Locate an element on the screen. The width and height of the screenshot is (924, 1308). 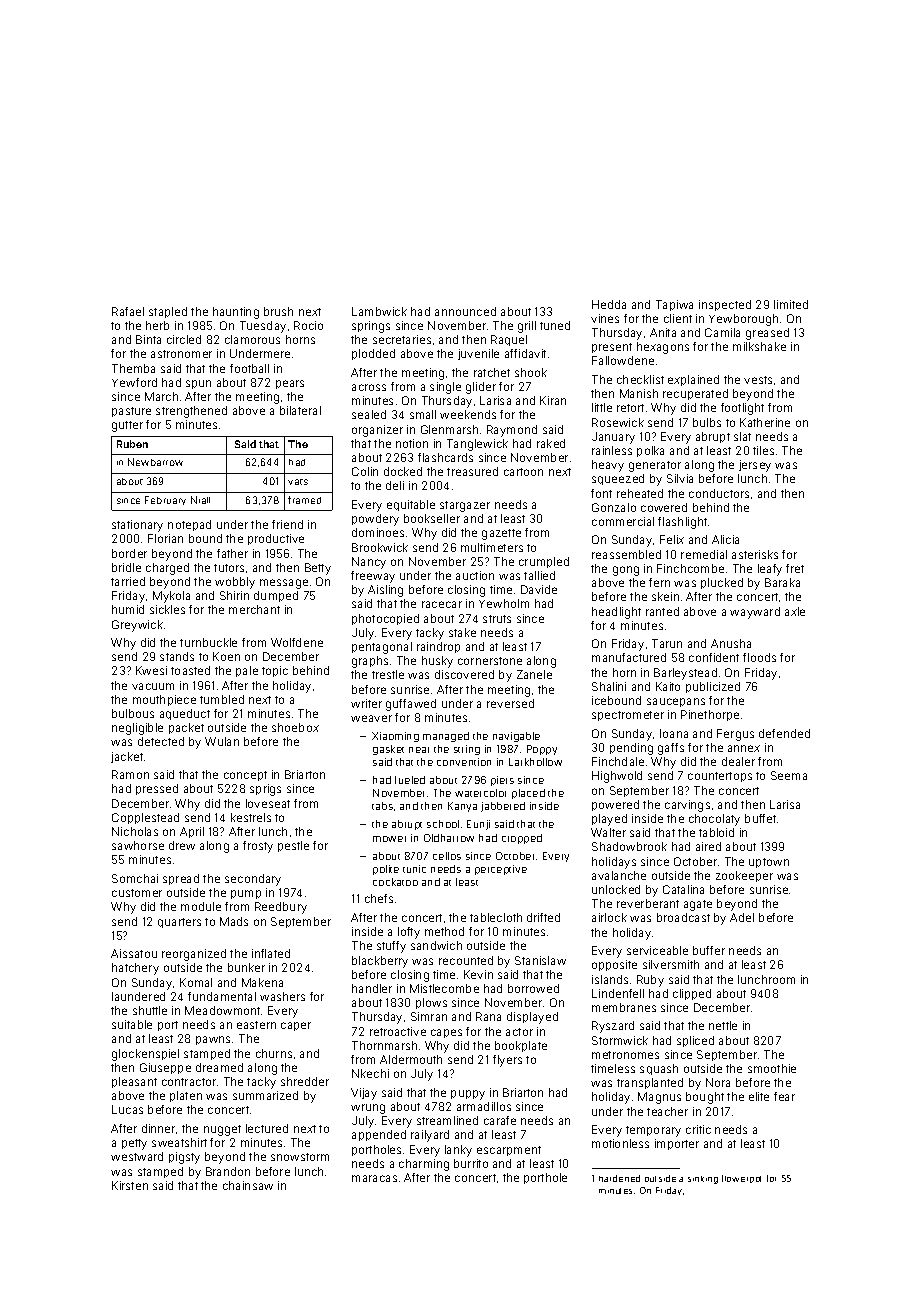
Rafael is located at coordinates (128, 311).
